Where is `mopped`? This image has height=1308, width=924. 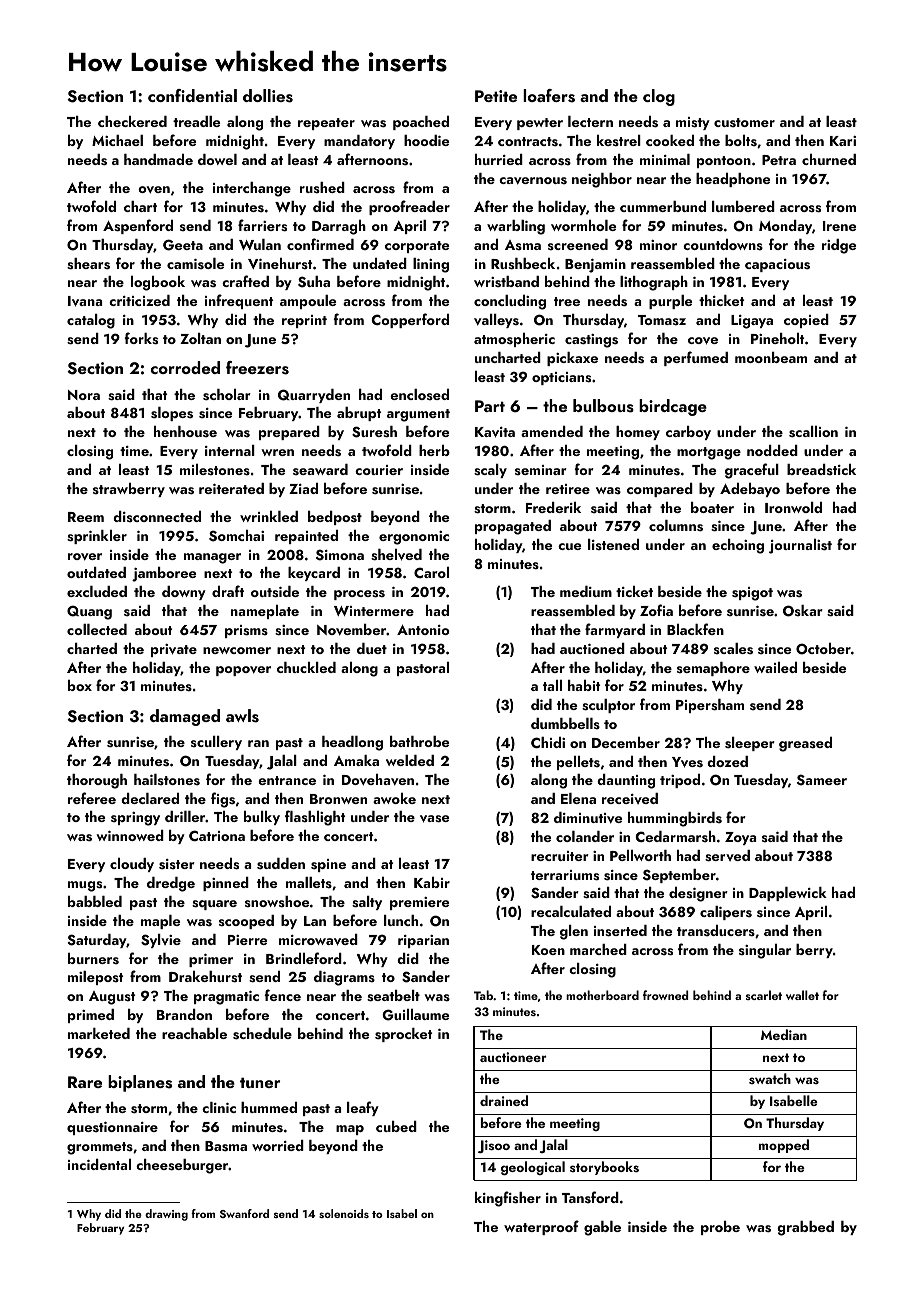
mopped is located at coordinates (784, 1146).
